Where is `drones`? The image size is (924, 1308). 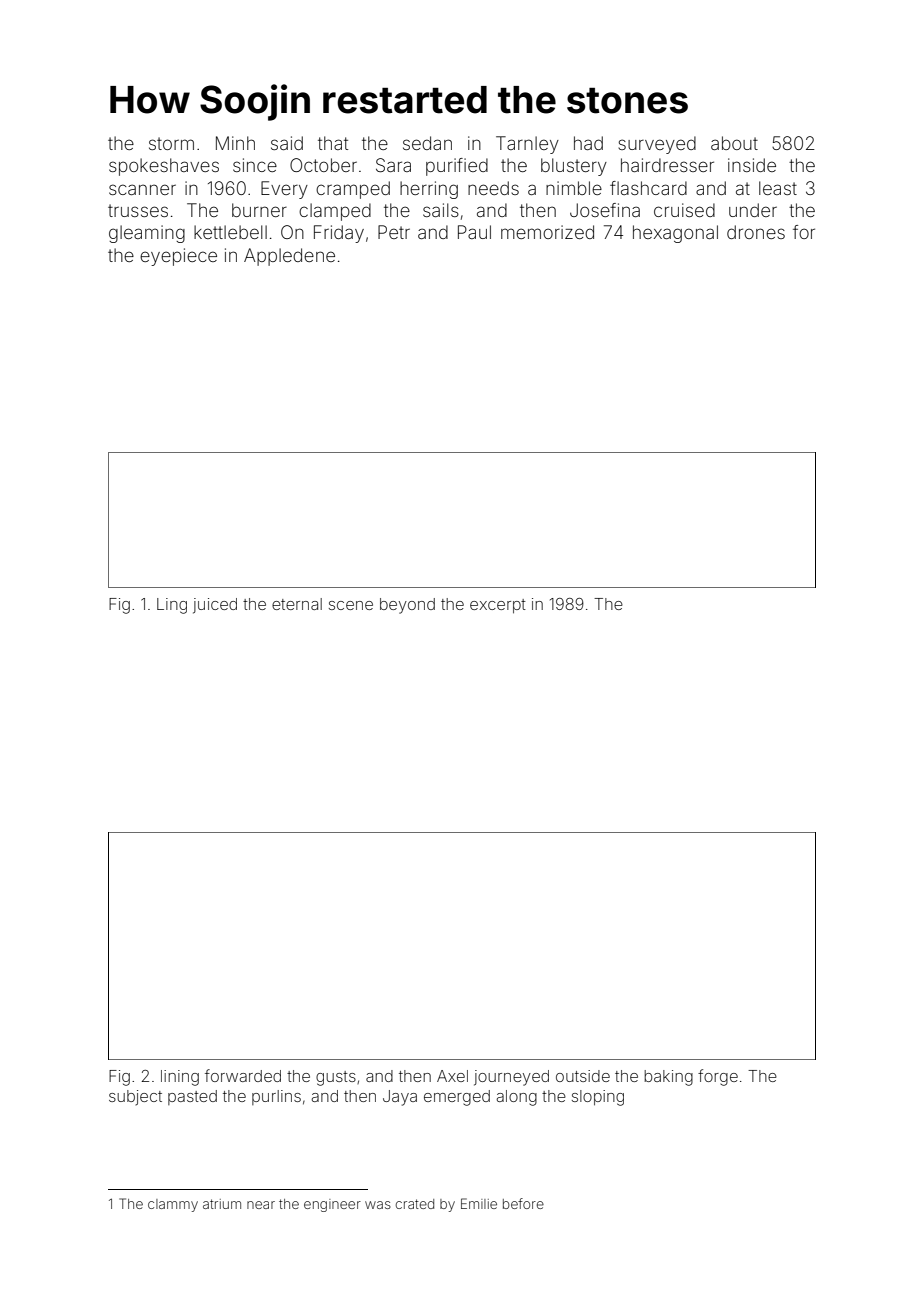 drones is located at coordinates (756, 232).
